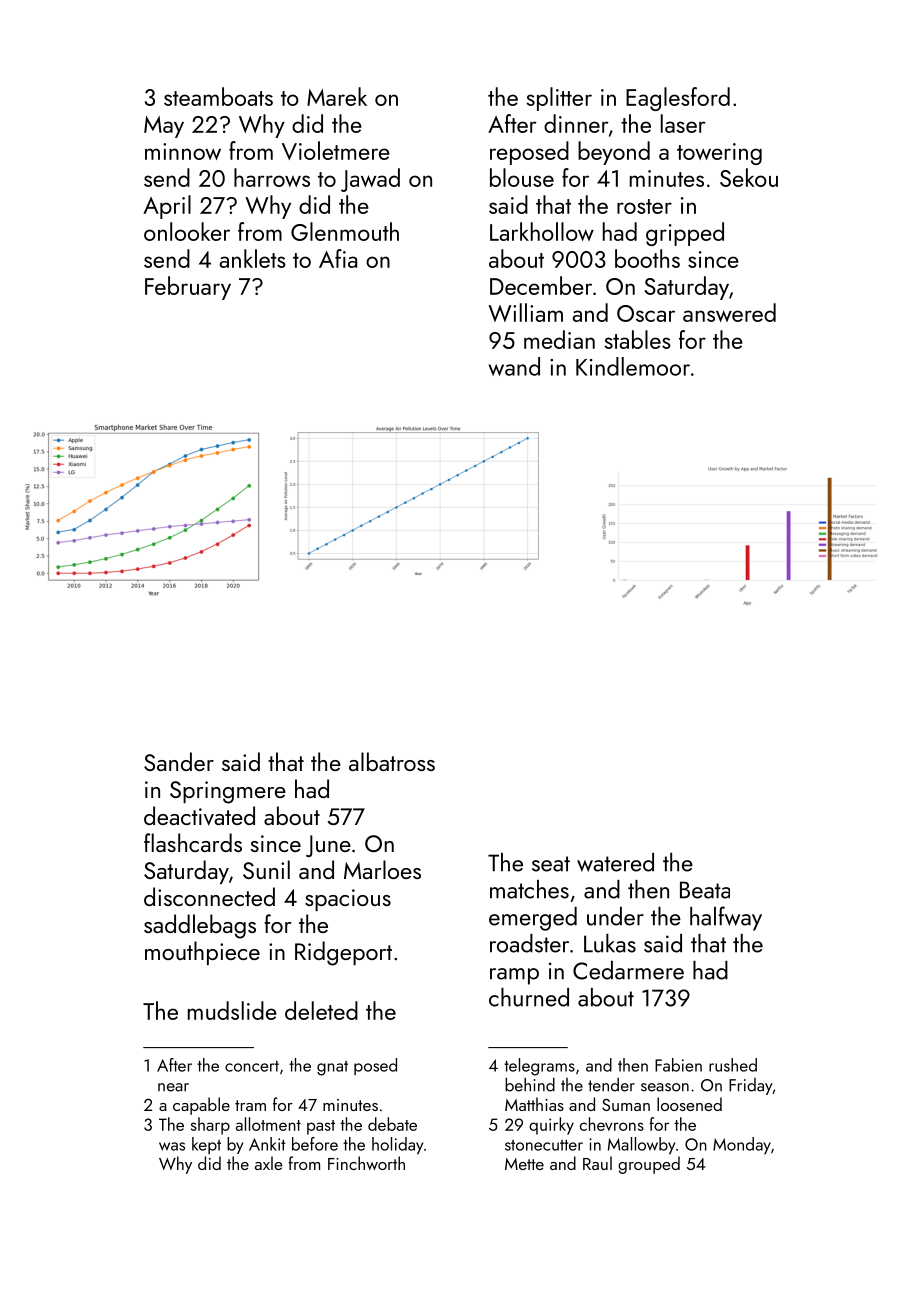 Image resolution: width=924 pixels, height=1311 pixels. Describe the element at coordinates (183, 151) in the screenshot. I see `minnow` at that location.
